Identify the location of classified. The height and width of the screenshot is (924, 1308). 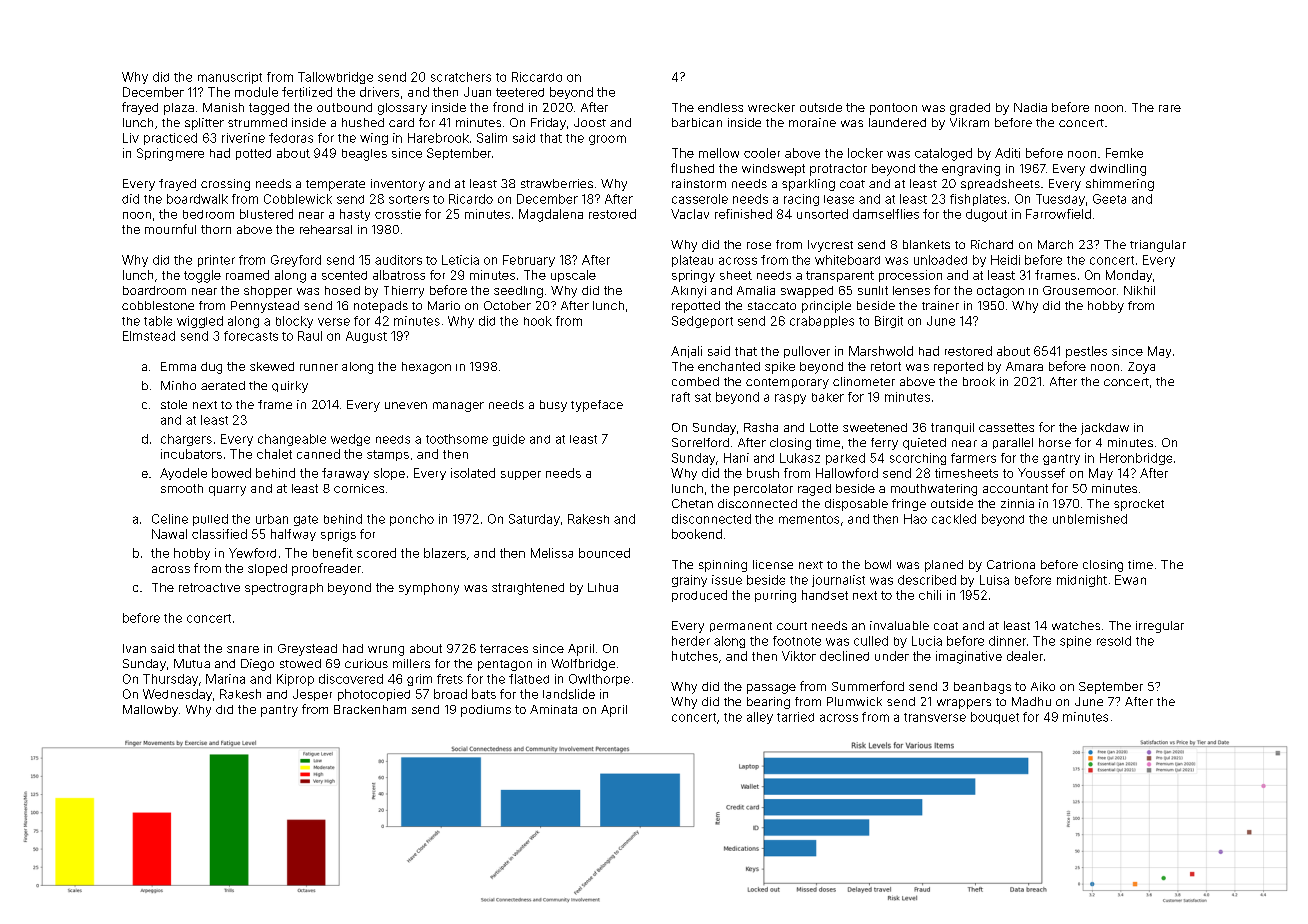
(219, 534).
